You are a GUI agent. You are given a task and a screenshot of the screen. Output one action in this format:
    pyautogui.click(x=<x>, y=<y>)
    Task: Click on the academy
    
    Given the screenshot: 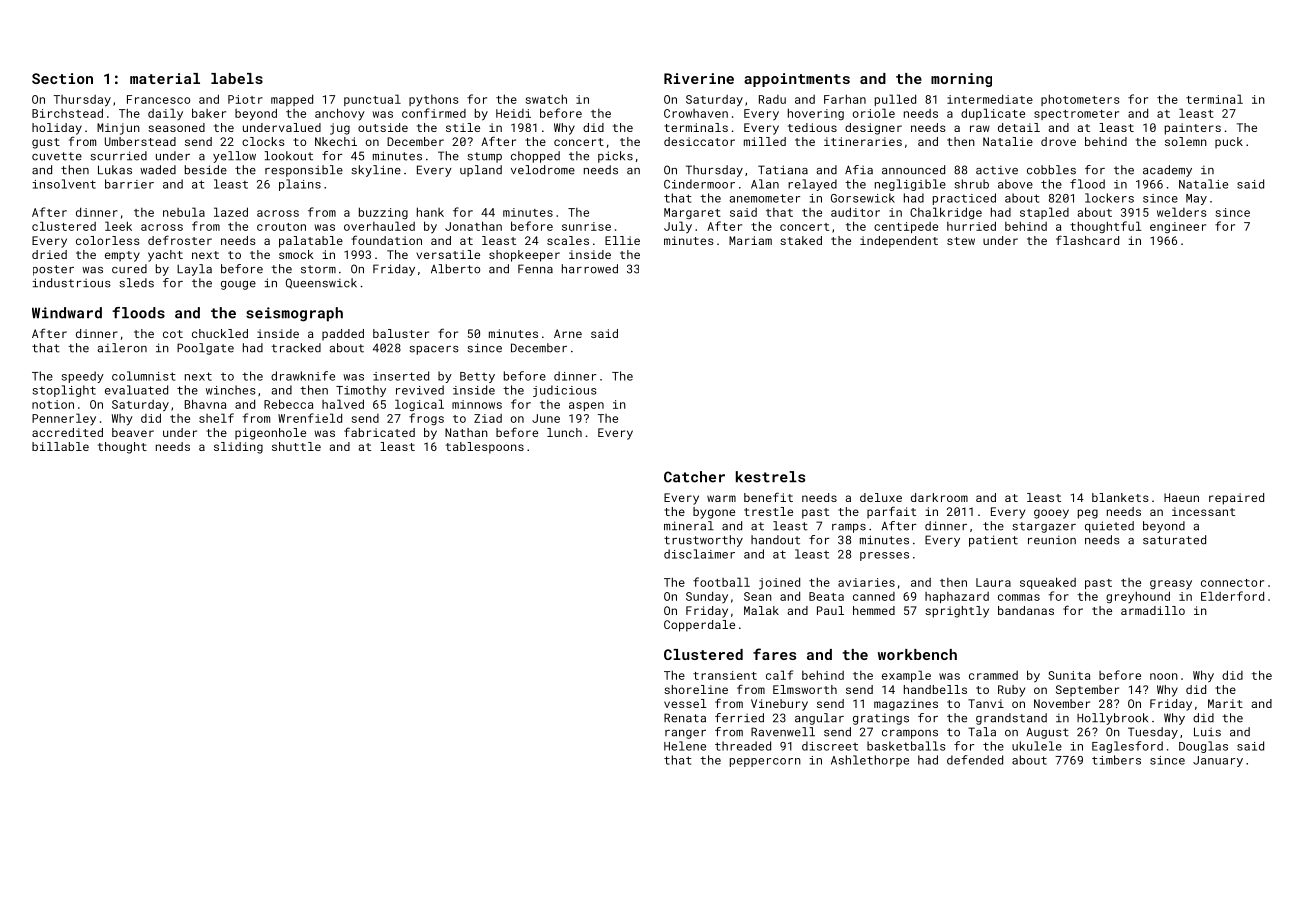 What is the action you would take?
    pyautogui.click(x=1167, y=171)
